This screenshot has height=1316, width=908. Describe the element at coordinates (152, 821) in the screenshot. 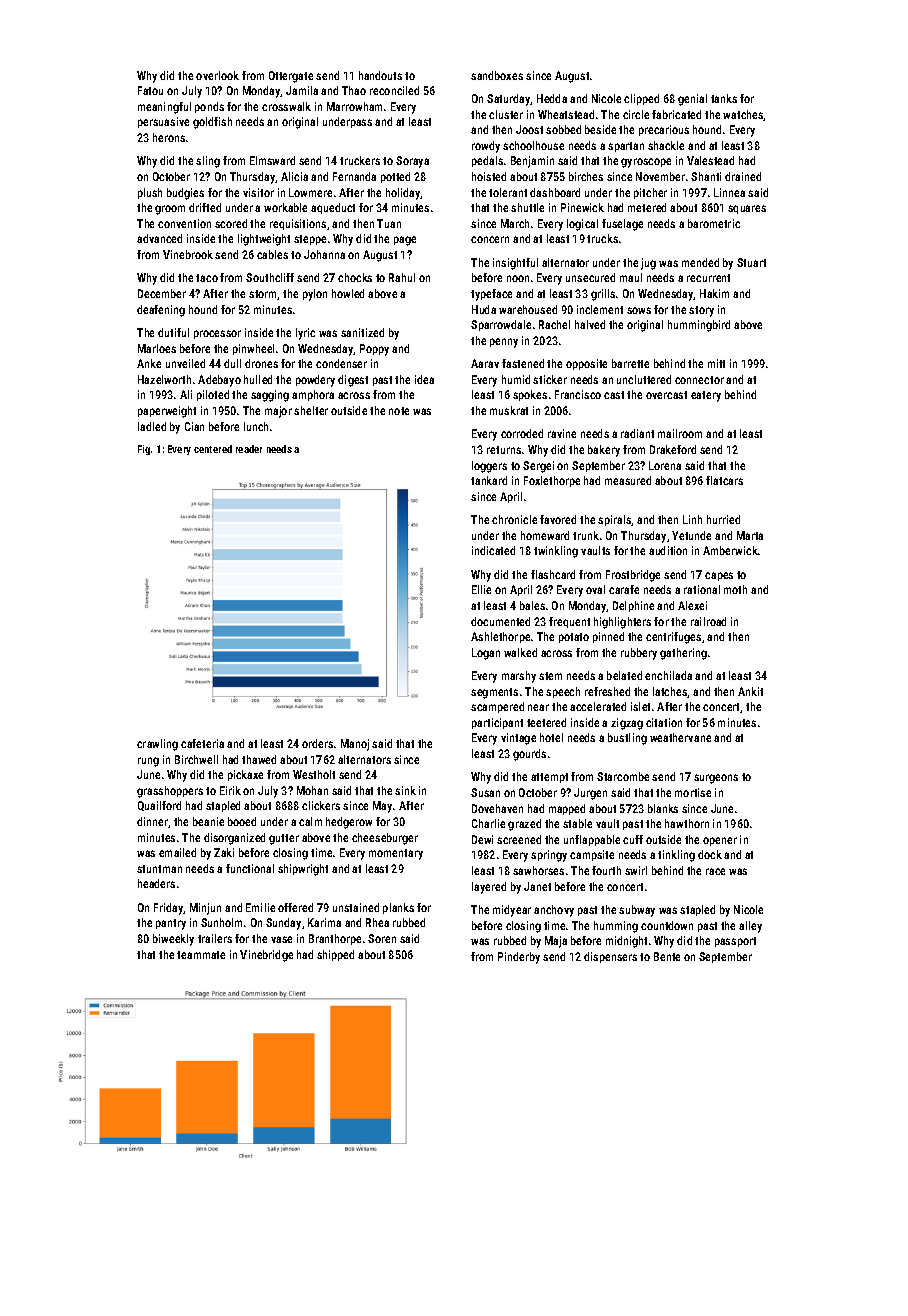

I see `dinner` at that location.
